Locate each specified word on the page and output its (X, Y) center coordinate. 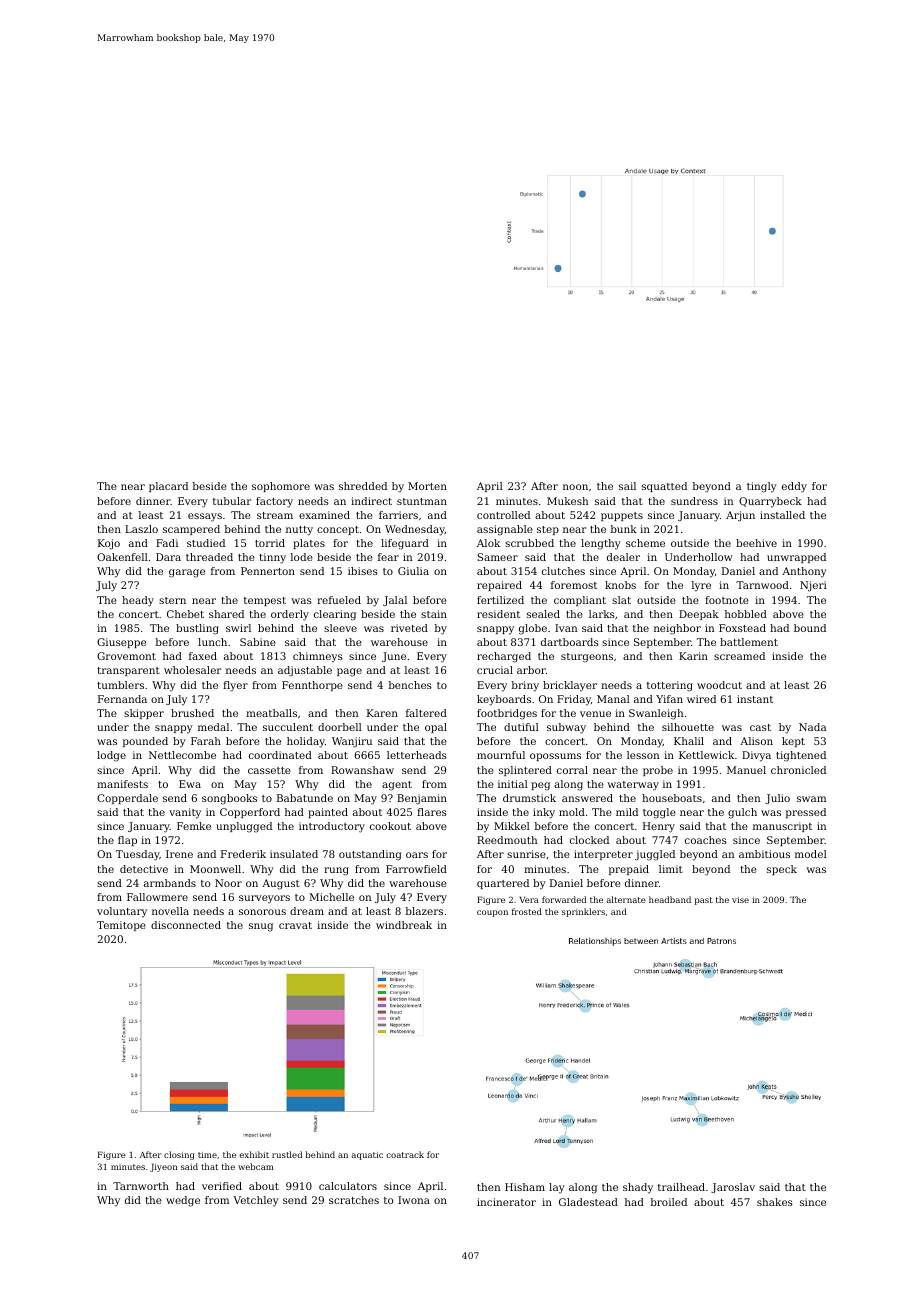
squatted (664, 487)
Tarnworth (141, 1186)
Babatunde (305, 798)
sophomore (281, 487)
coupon (492, 913)
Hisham (525, 1187)
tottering (670, 686)
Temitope (121, 926)
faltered (426, 713)
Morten (427, 486)
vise (740, 900)
